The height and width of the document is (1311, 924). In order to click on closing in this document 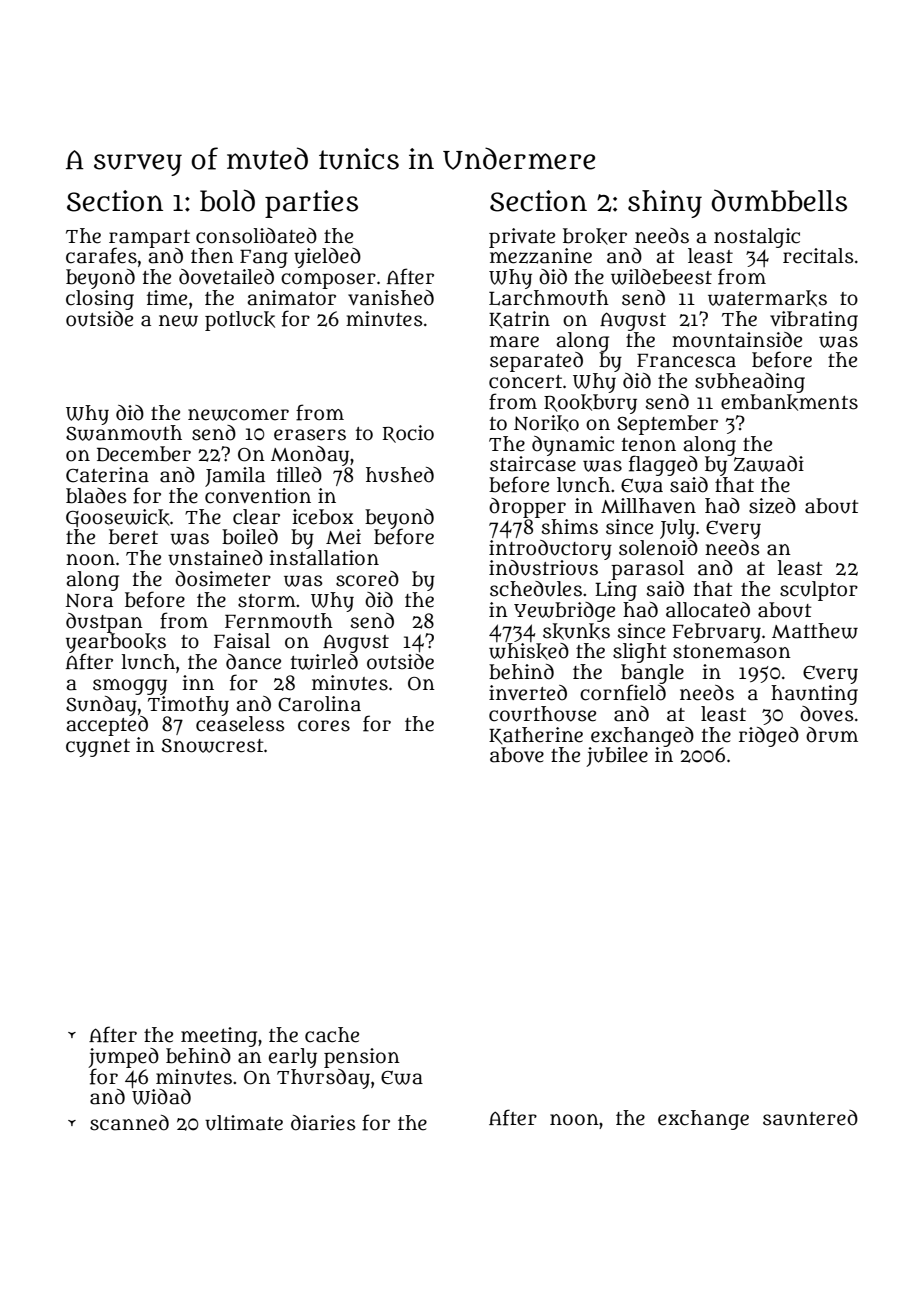, I will do `click(100, 300)`.
